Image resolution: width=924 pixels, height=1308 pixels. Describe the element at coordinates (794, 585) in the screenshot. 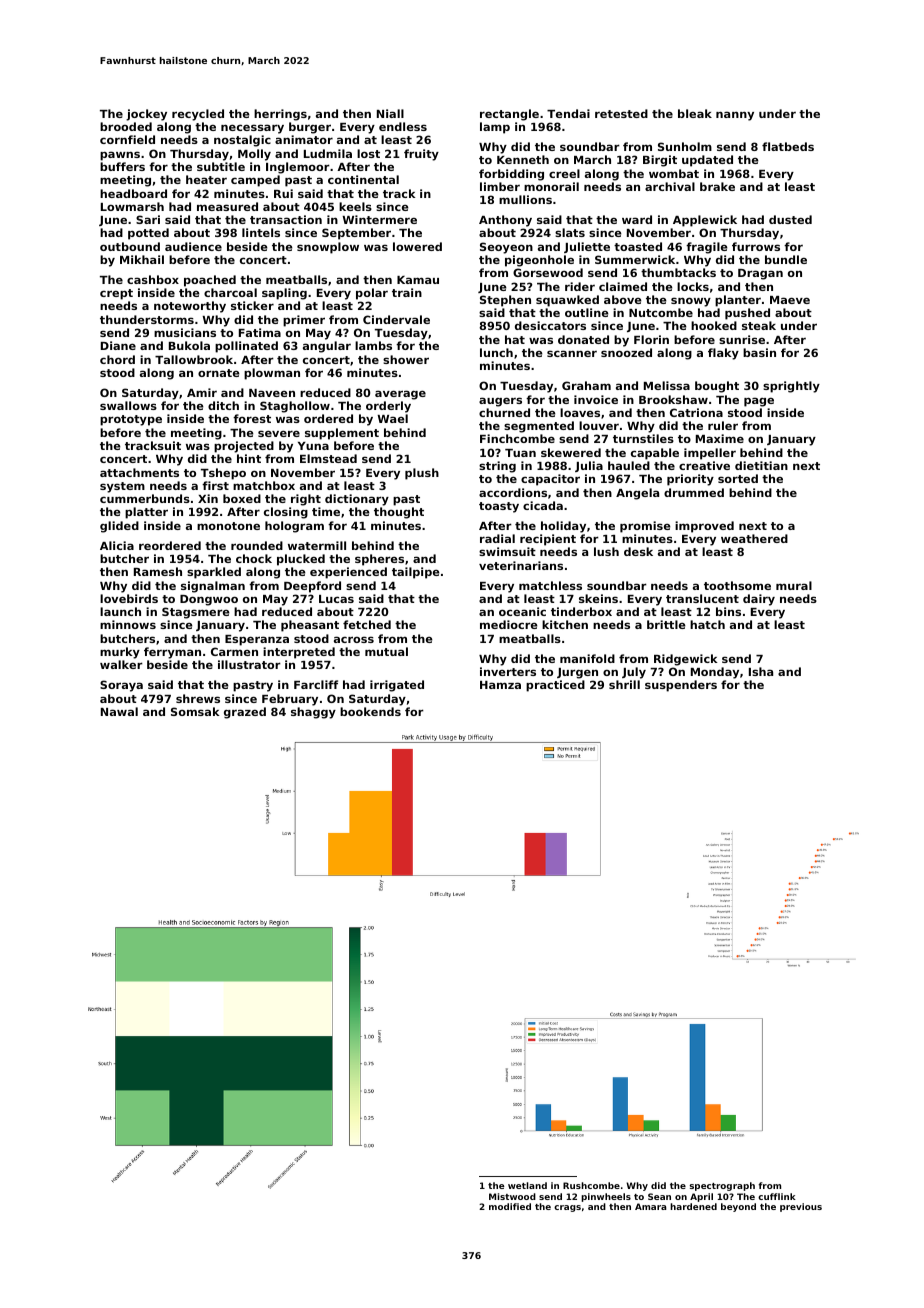

I see `mural` at that location.
